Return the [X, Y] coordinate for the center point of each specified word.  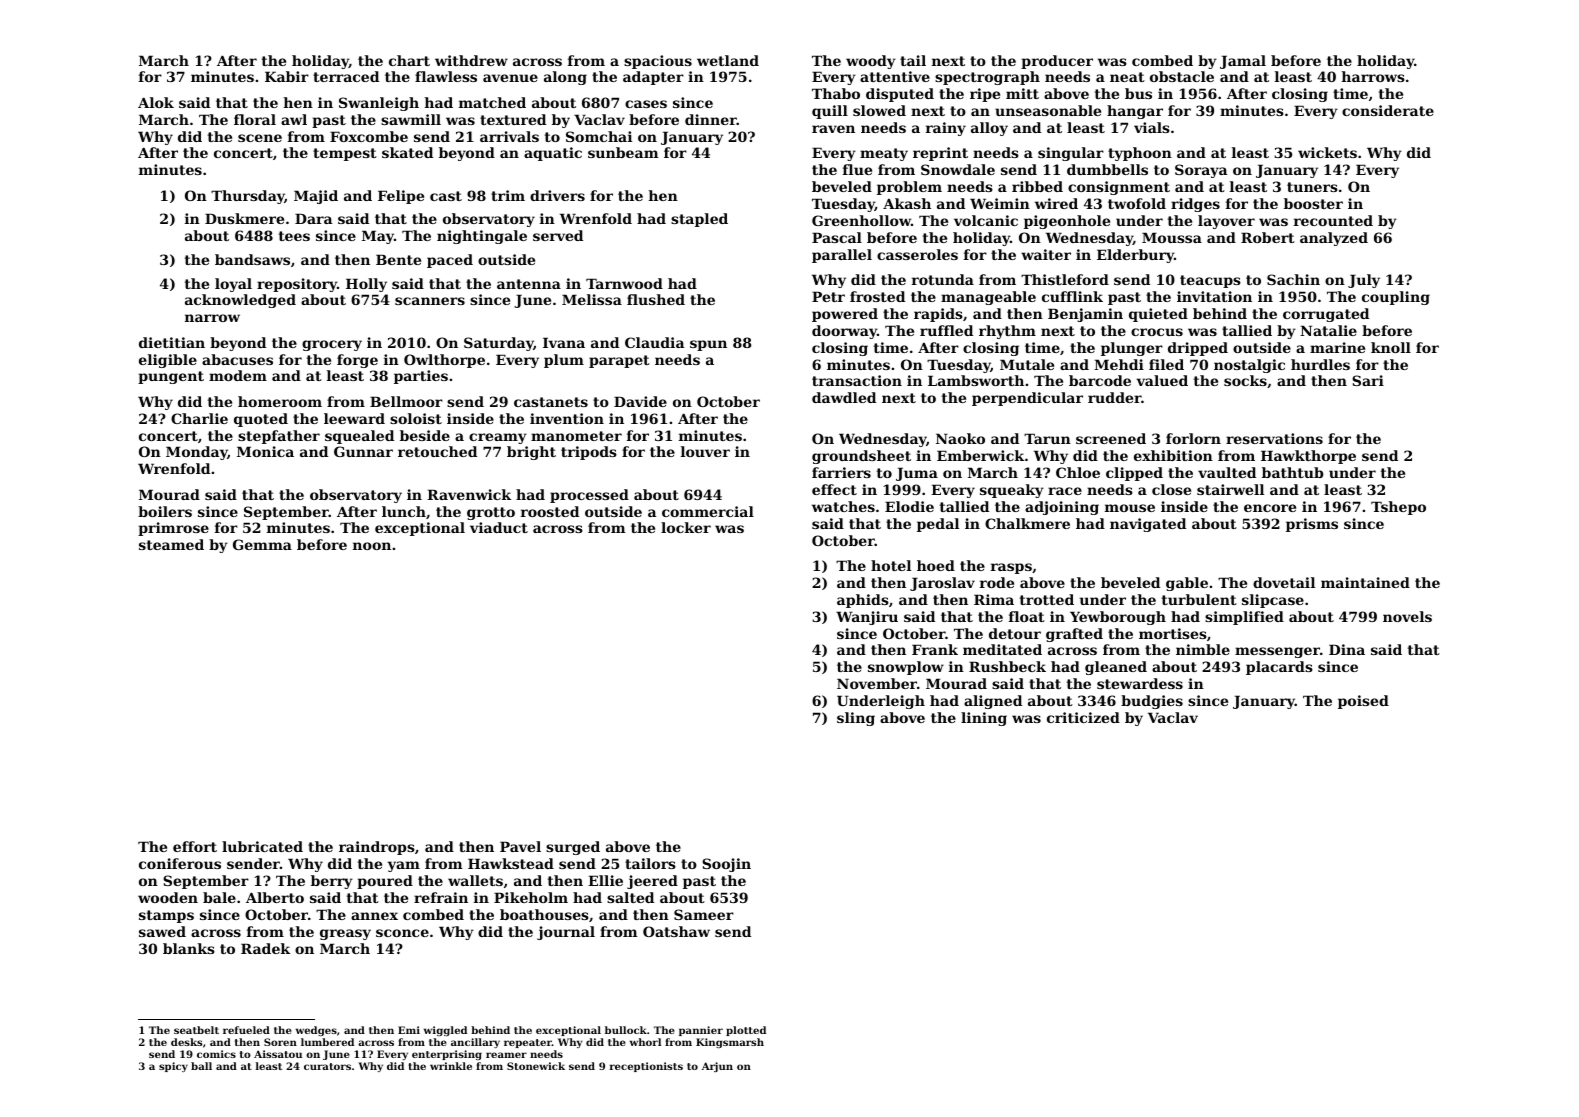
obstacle [1182, 76]
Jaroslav [942, 584]
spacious [658, 62]
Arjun [717, 1067]
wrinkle [451, 1066]
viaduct [499, 527]
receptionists [646, 1067]
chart [409, 60]
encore [1270, 508]
